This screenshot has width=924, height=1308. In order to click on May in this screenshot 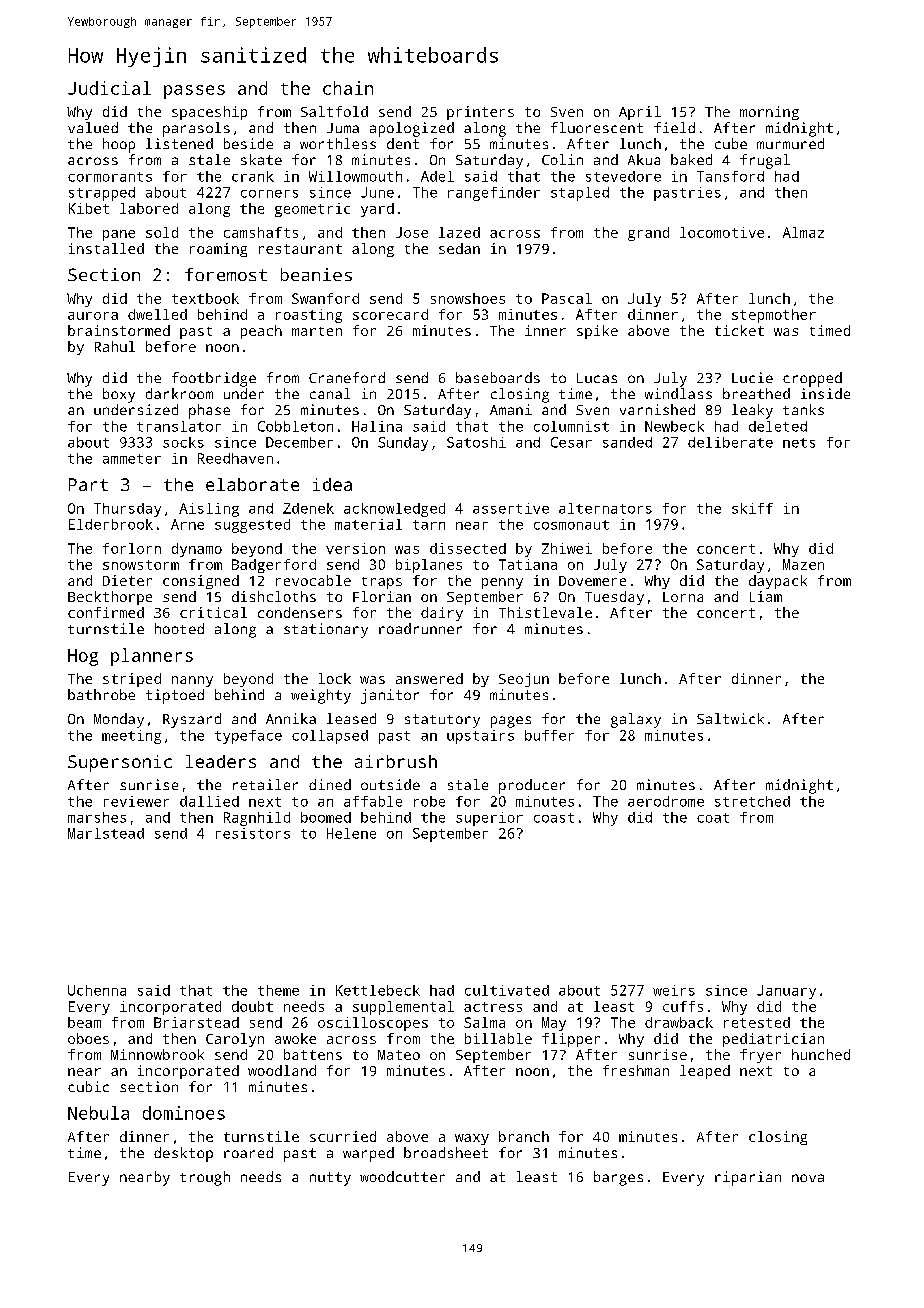, I will do `click(554, 1024)`.
